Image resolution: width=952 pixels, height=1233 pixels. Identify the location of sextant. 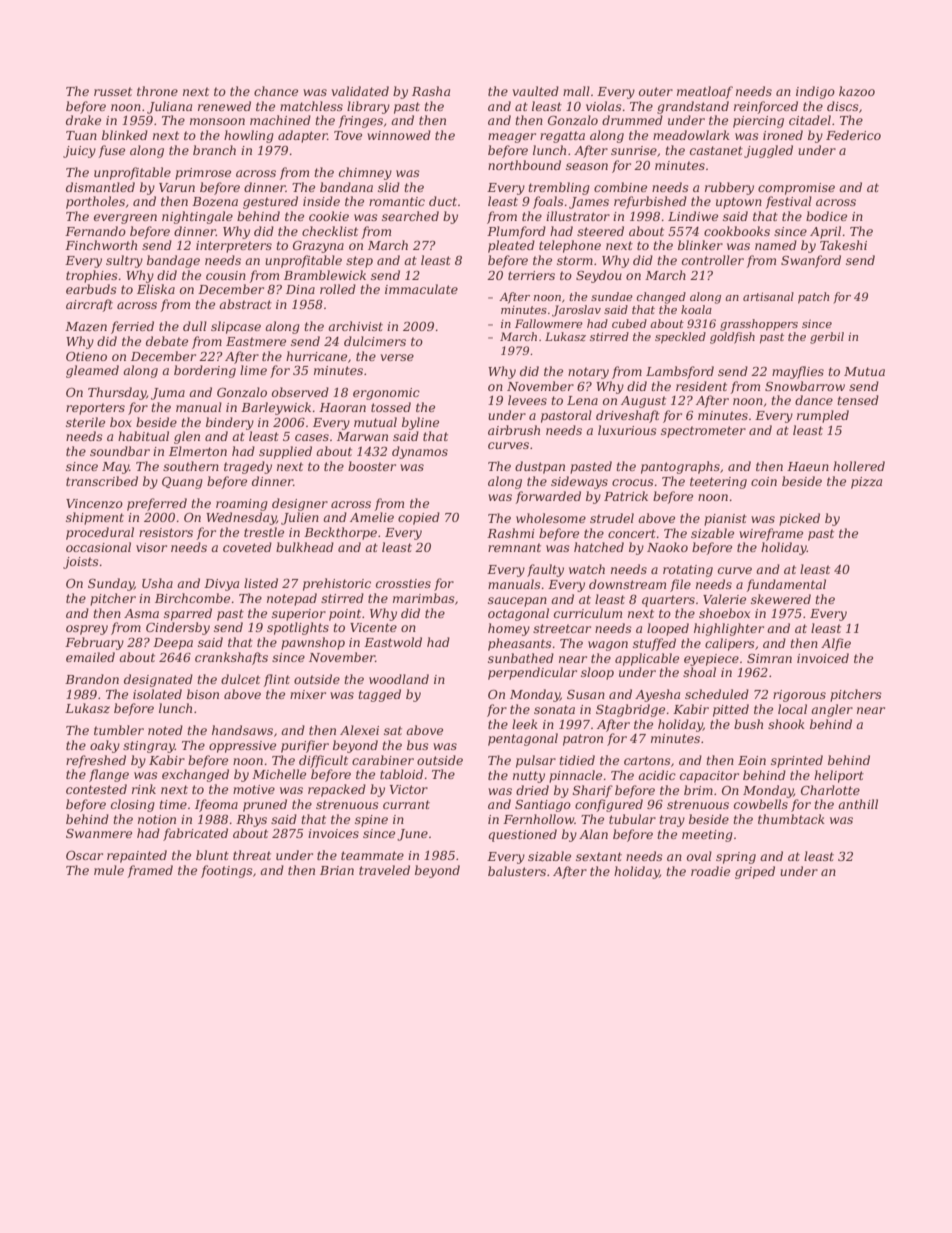
(599, 856).
